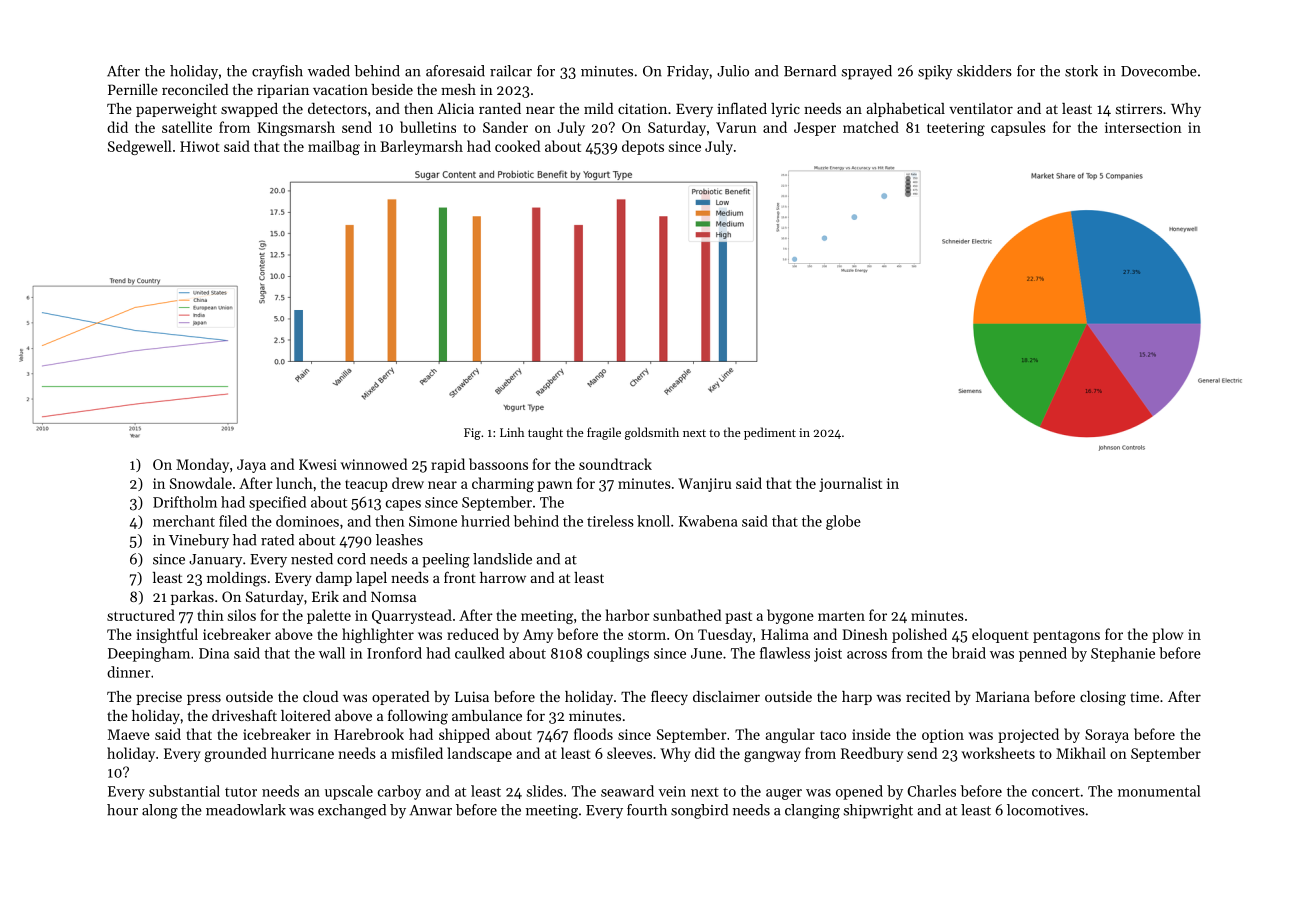 The height and width of the screenshot is (924, 1308). What do you see at coordinates (122, 810) in the screenshot?
I see `hour` at bounding box center [122, 810].
